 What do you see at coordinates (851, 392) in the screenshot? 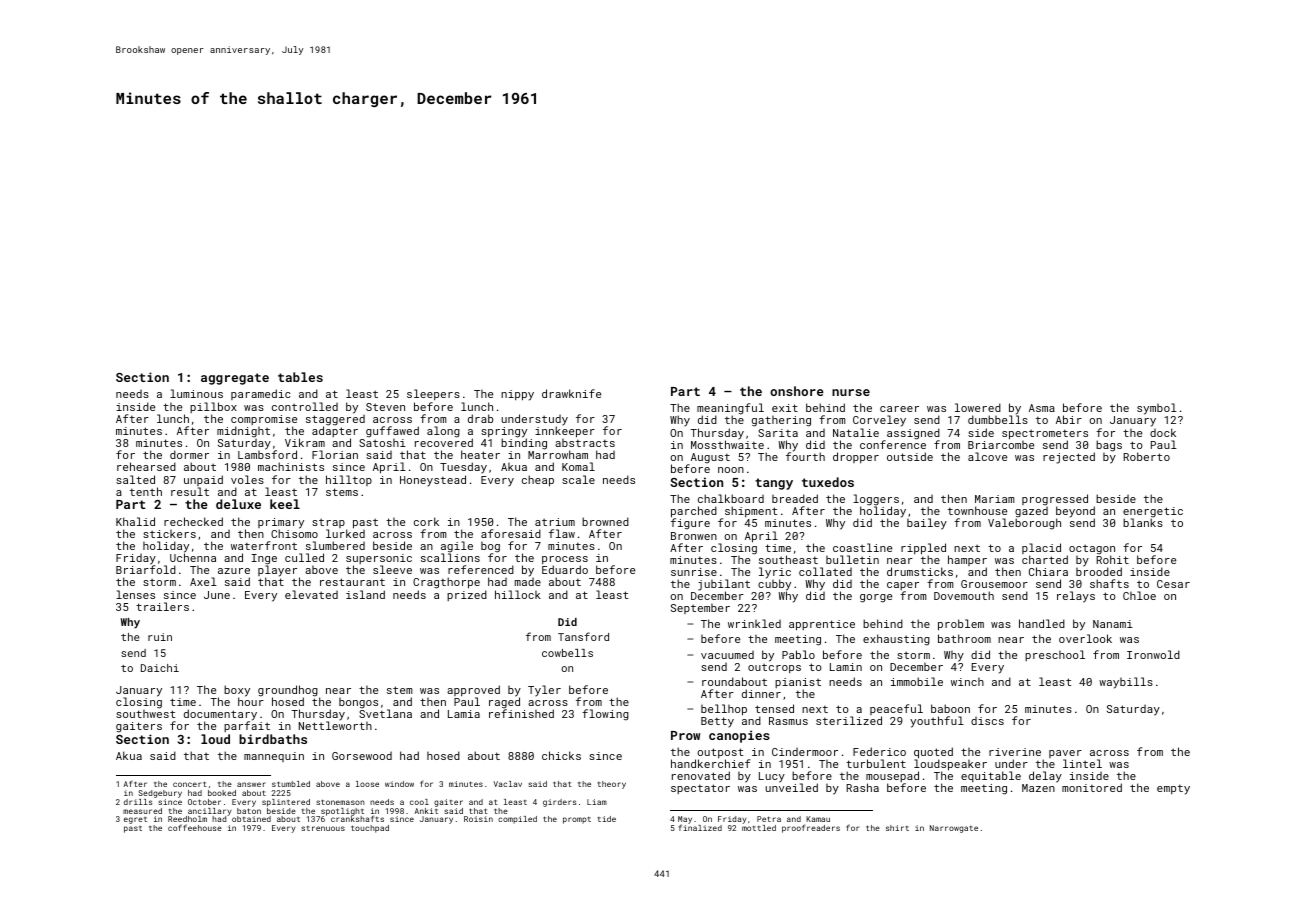
I see `nurse` at bounding box center [851, 392].
